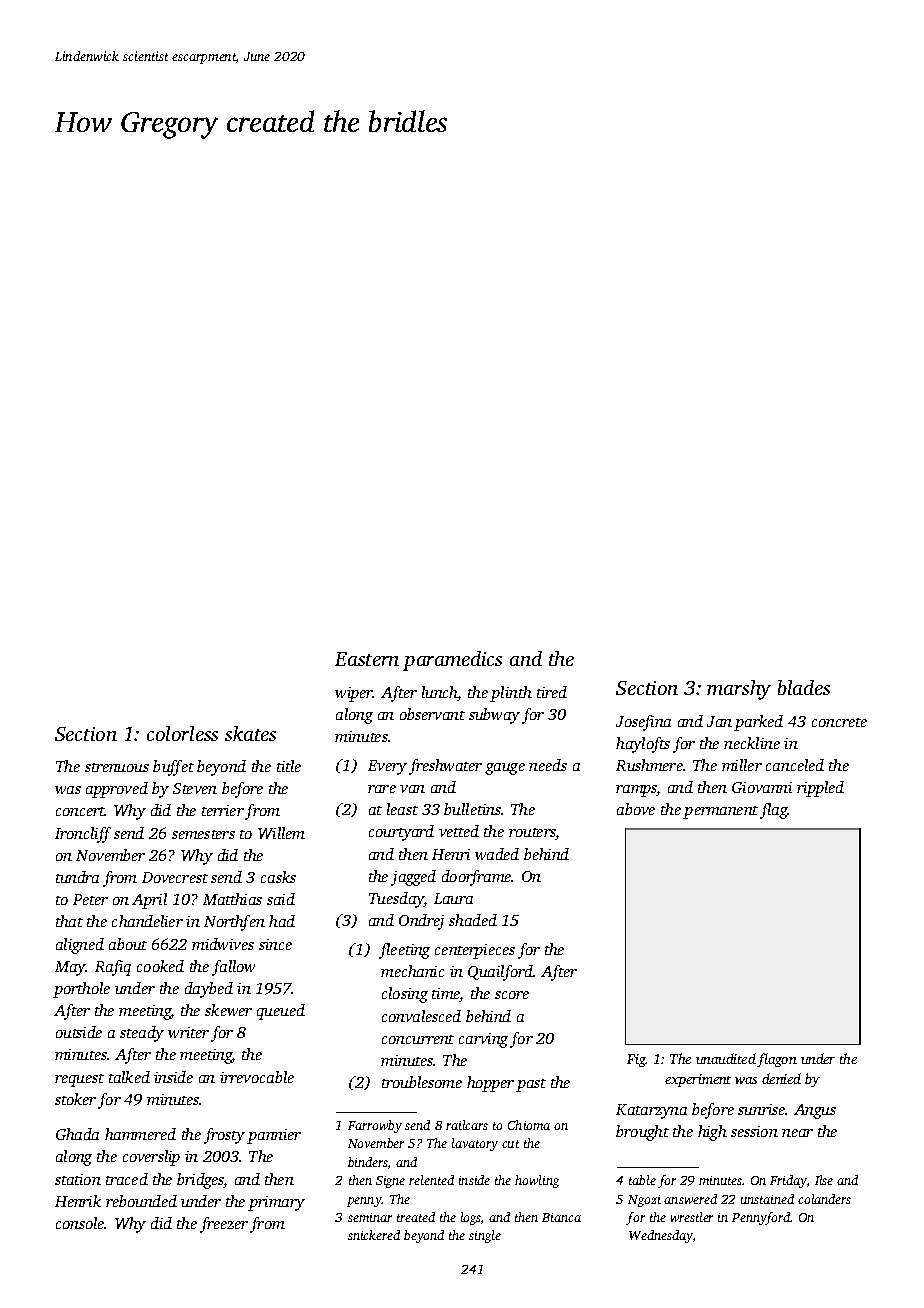 This screenshot has width=924, height=1308. I want to click on writer, so click(188, 1032).
